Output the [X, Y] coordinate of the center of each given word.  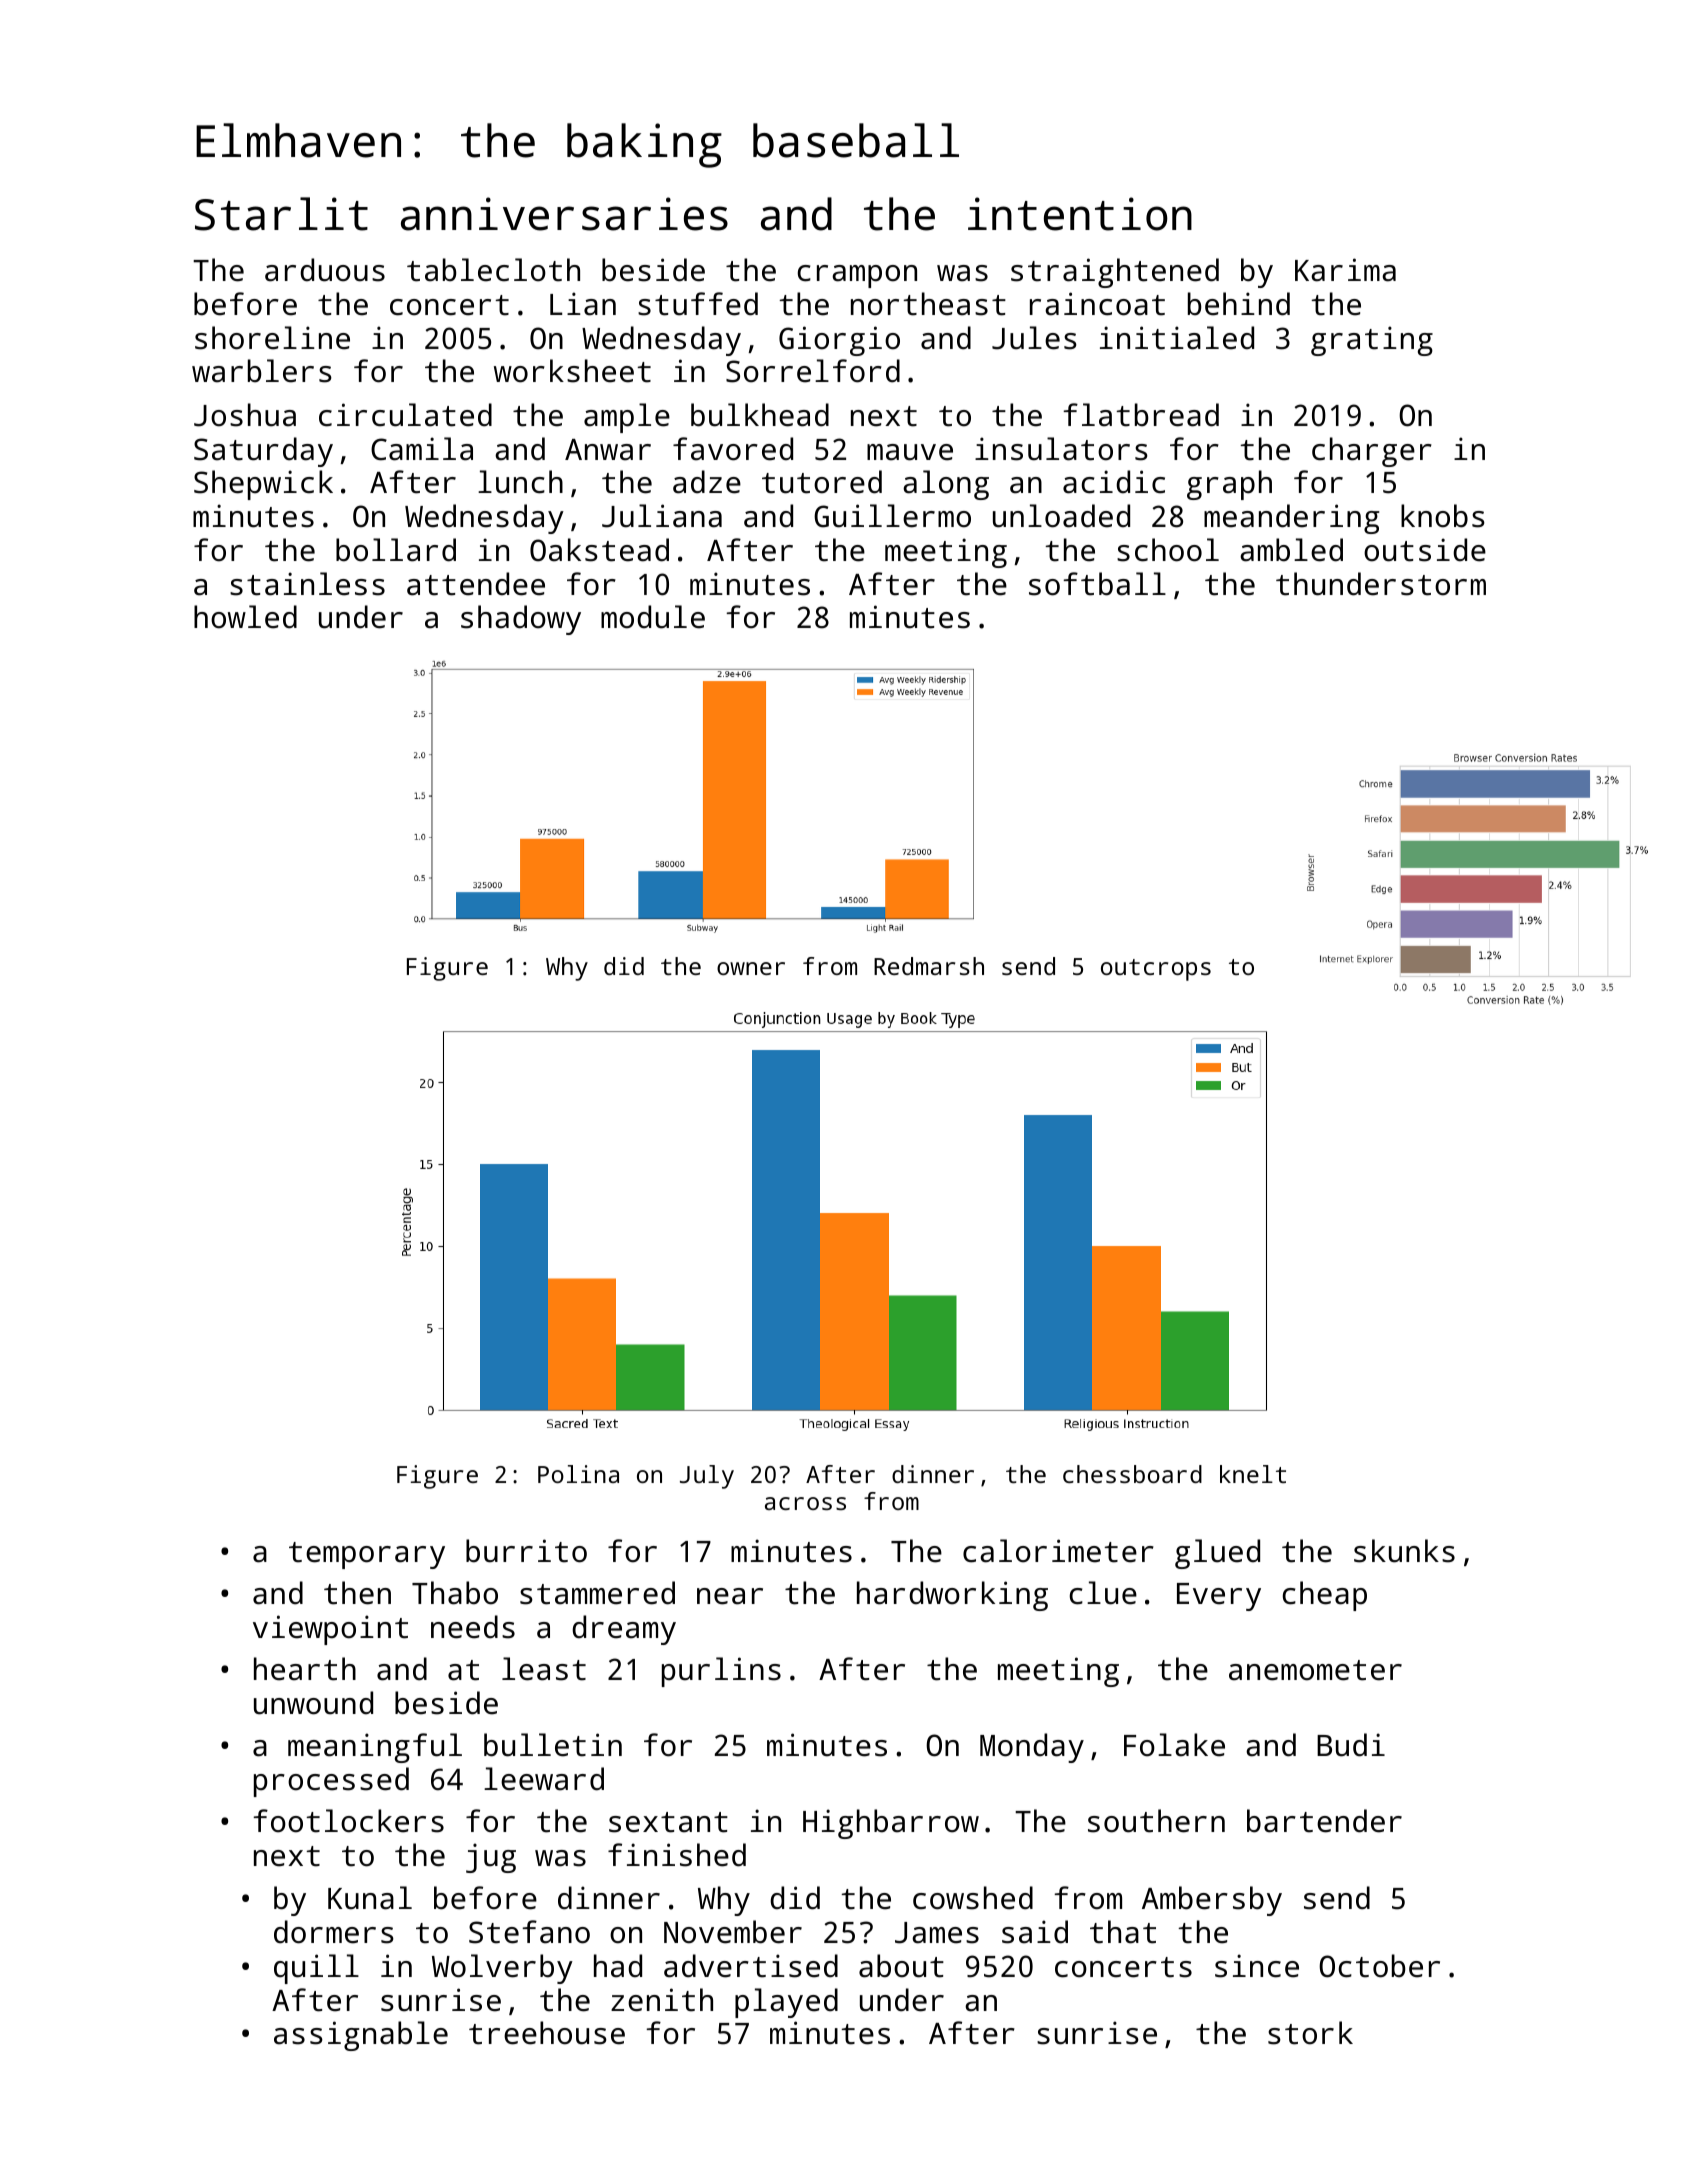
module [653, 617]
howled [245, 617]
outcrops [1156, 970]
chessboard [1132, 1474]
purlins [721, 1672]
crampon [857, 276]
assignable [361, 2036]
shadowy [521, 620]
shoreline [272, 338]
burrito [526, 1551]
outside [1425, 550]
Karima [1345, 270]
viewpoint [330, 1630]
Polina [578, 1474]
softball [1097, 584]
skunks [1404, 1551]
